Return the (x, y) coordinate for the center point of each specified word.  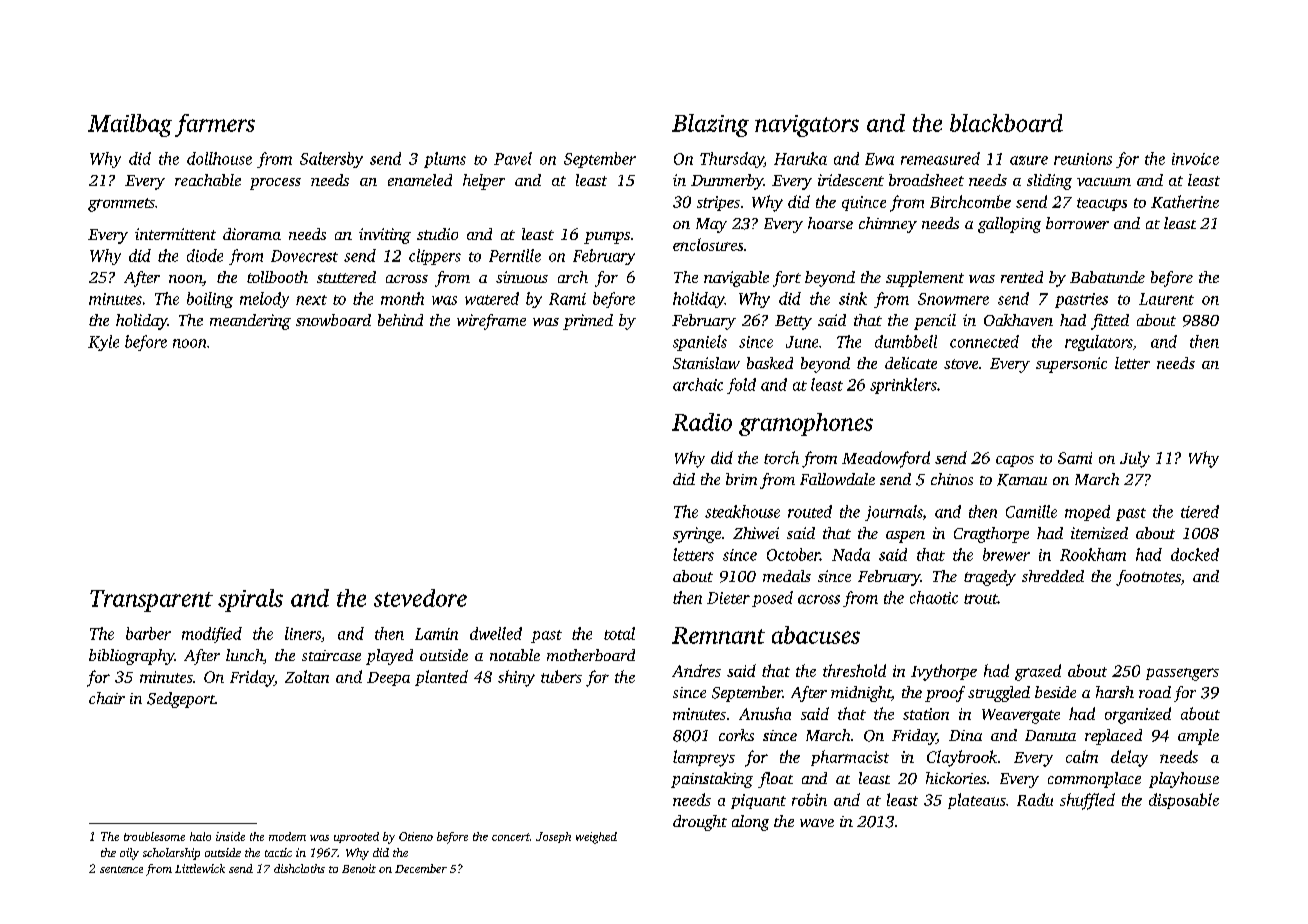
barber (148, 633)
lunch (244, 655)
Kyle (103, 343)
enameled (420, 180)
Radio (702, 422)
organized (1138, 715)
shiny (516, 678)
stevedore (420, 598)
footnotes (1148, 578)
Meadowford (886, 459)
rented (1022, 277)
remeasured (940, 158)
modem (287, 836)
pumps (607, 238)
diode (205, 255)
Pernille (515, 255)
